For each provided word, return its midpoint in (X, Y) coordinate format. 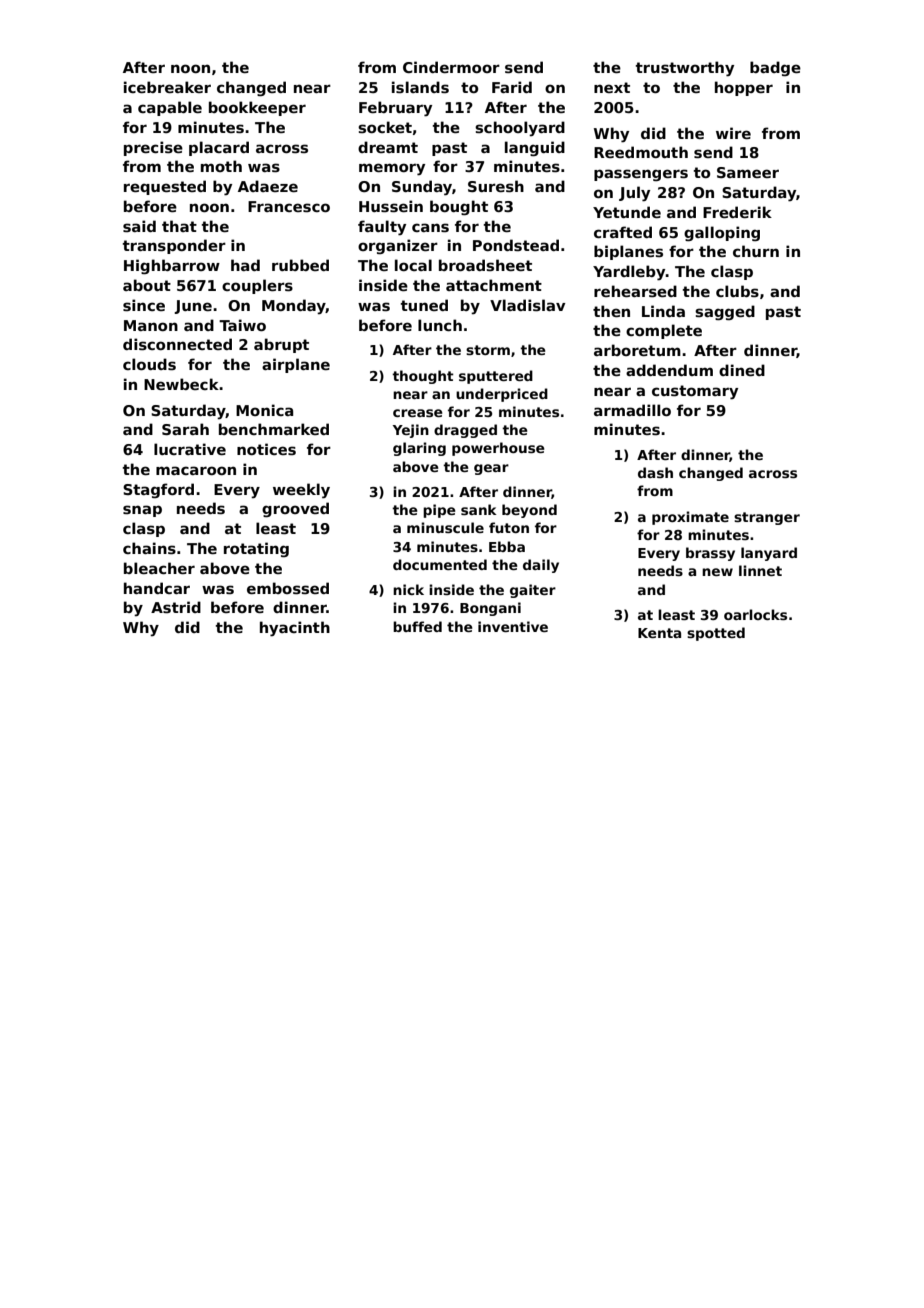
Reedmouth (641, 152)
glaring (419, 449)
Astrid (176, 607)
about (147, 285)
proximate (690, 518)
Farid (512, 87)
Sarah (185, 429)
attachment (494, 285)
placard (219, 148)
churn (756, 251)
